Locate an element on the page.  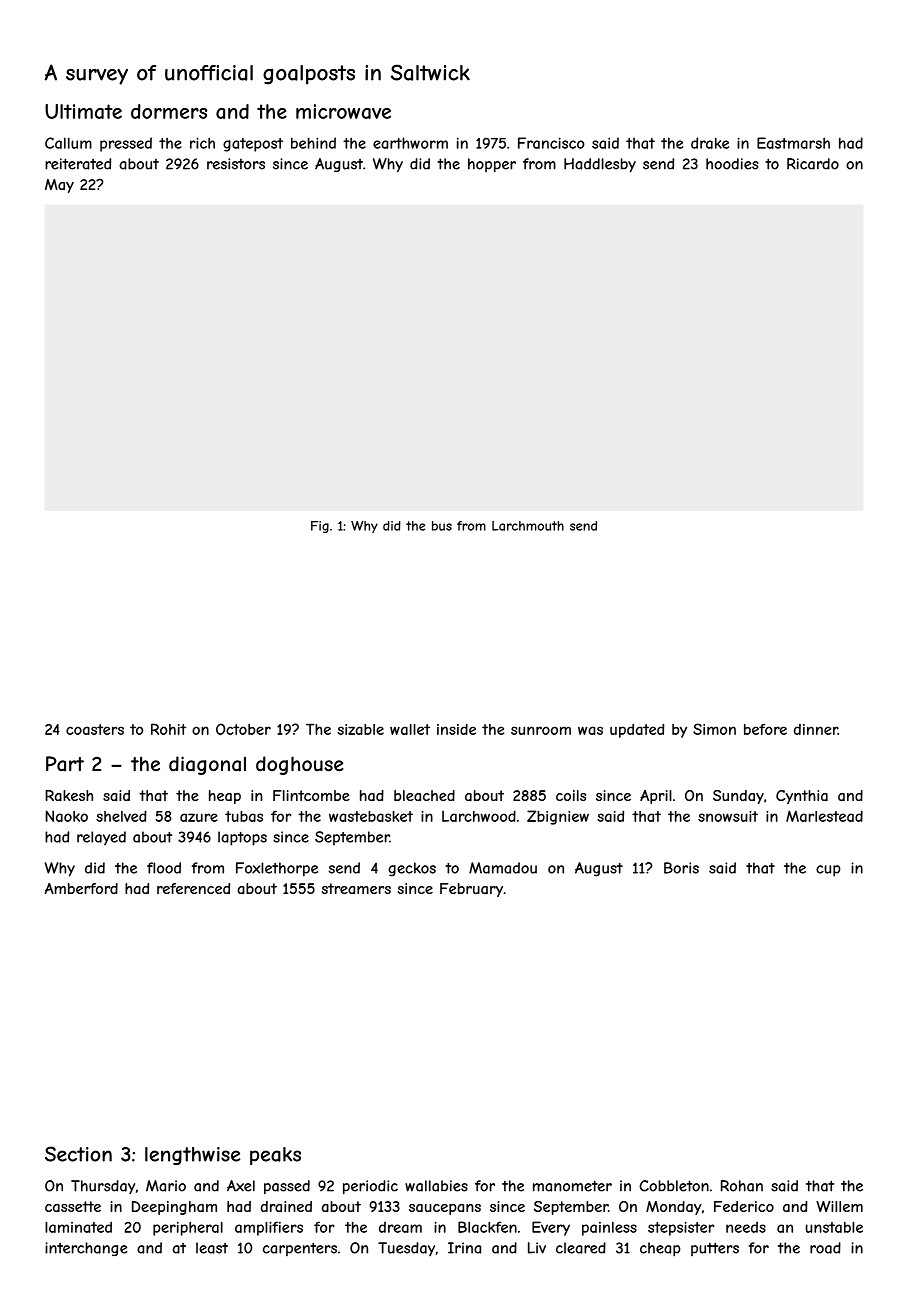
earthworm is located at coordinates (410, 143).
